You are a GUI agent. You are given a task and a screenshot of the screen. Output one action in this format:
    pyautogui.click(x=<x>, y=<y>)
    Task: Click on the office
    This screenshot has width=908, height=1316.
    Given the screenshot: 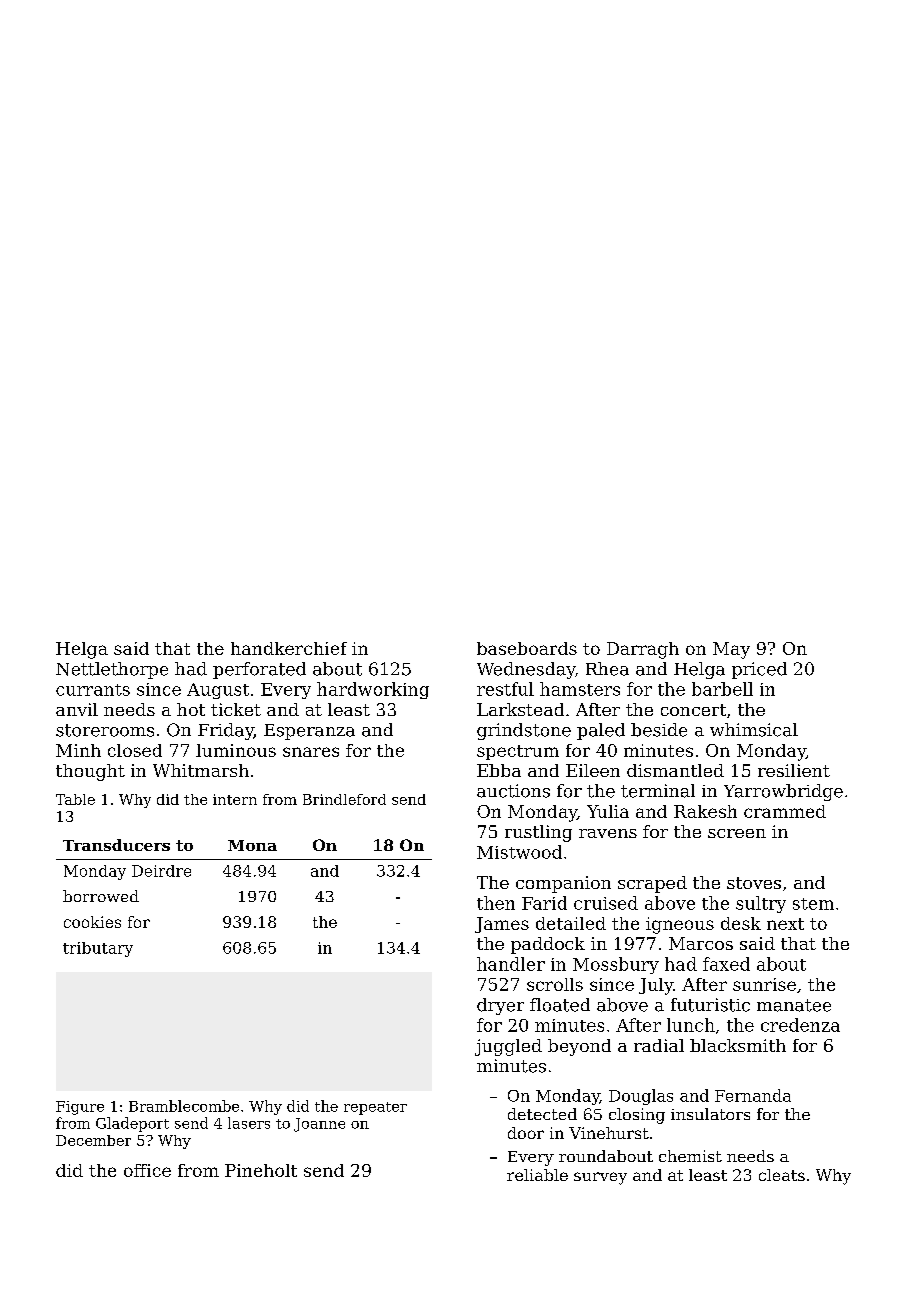 What is the action you would take?
    pyautogui.click(x=147, y=1170)
